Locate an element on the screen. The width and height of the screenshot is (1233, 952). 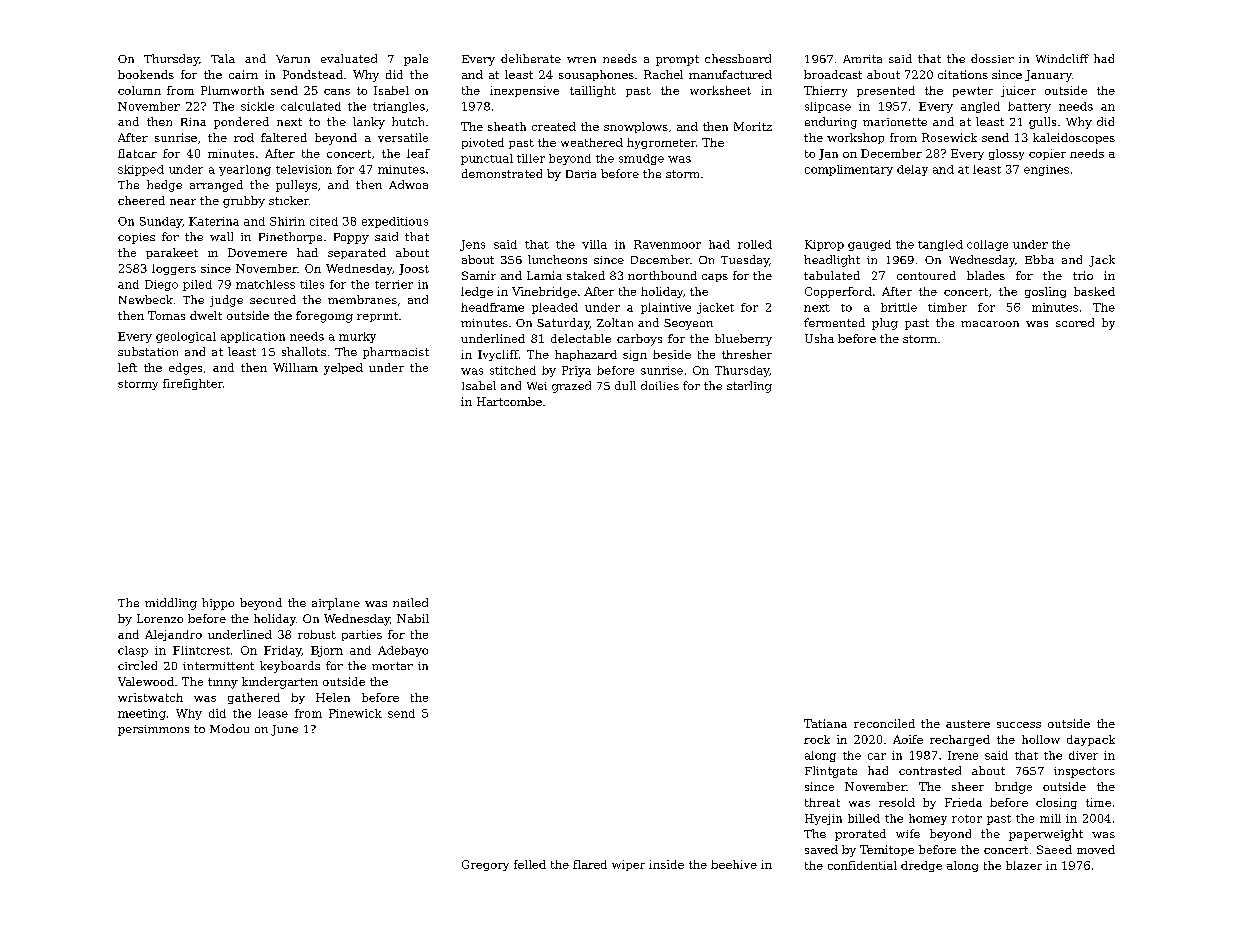
yelped is located at coordinates (343, 369).
